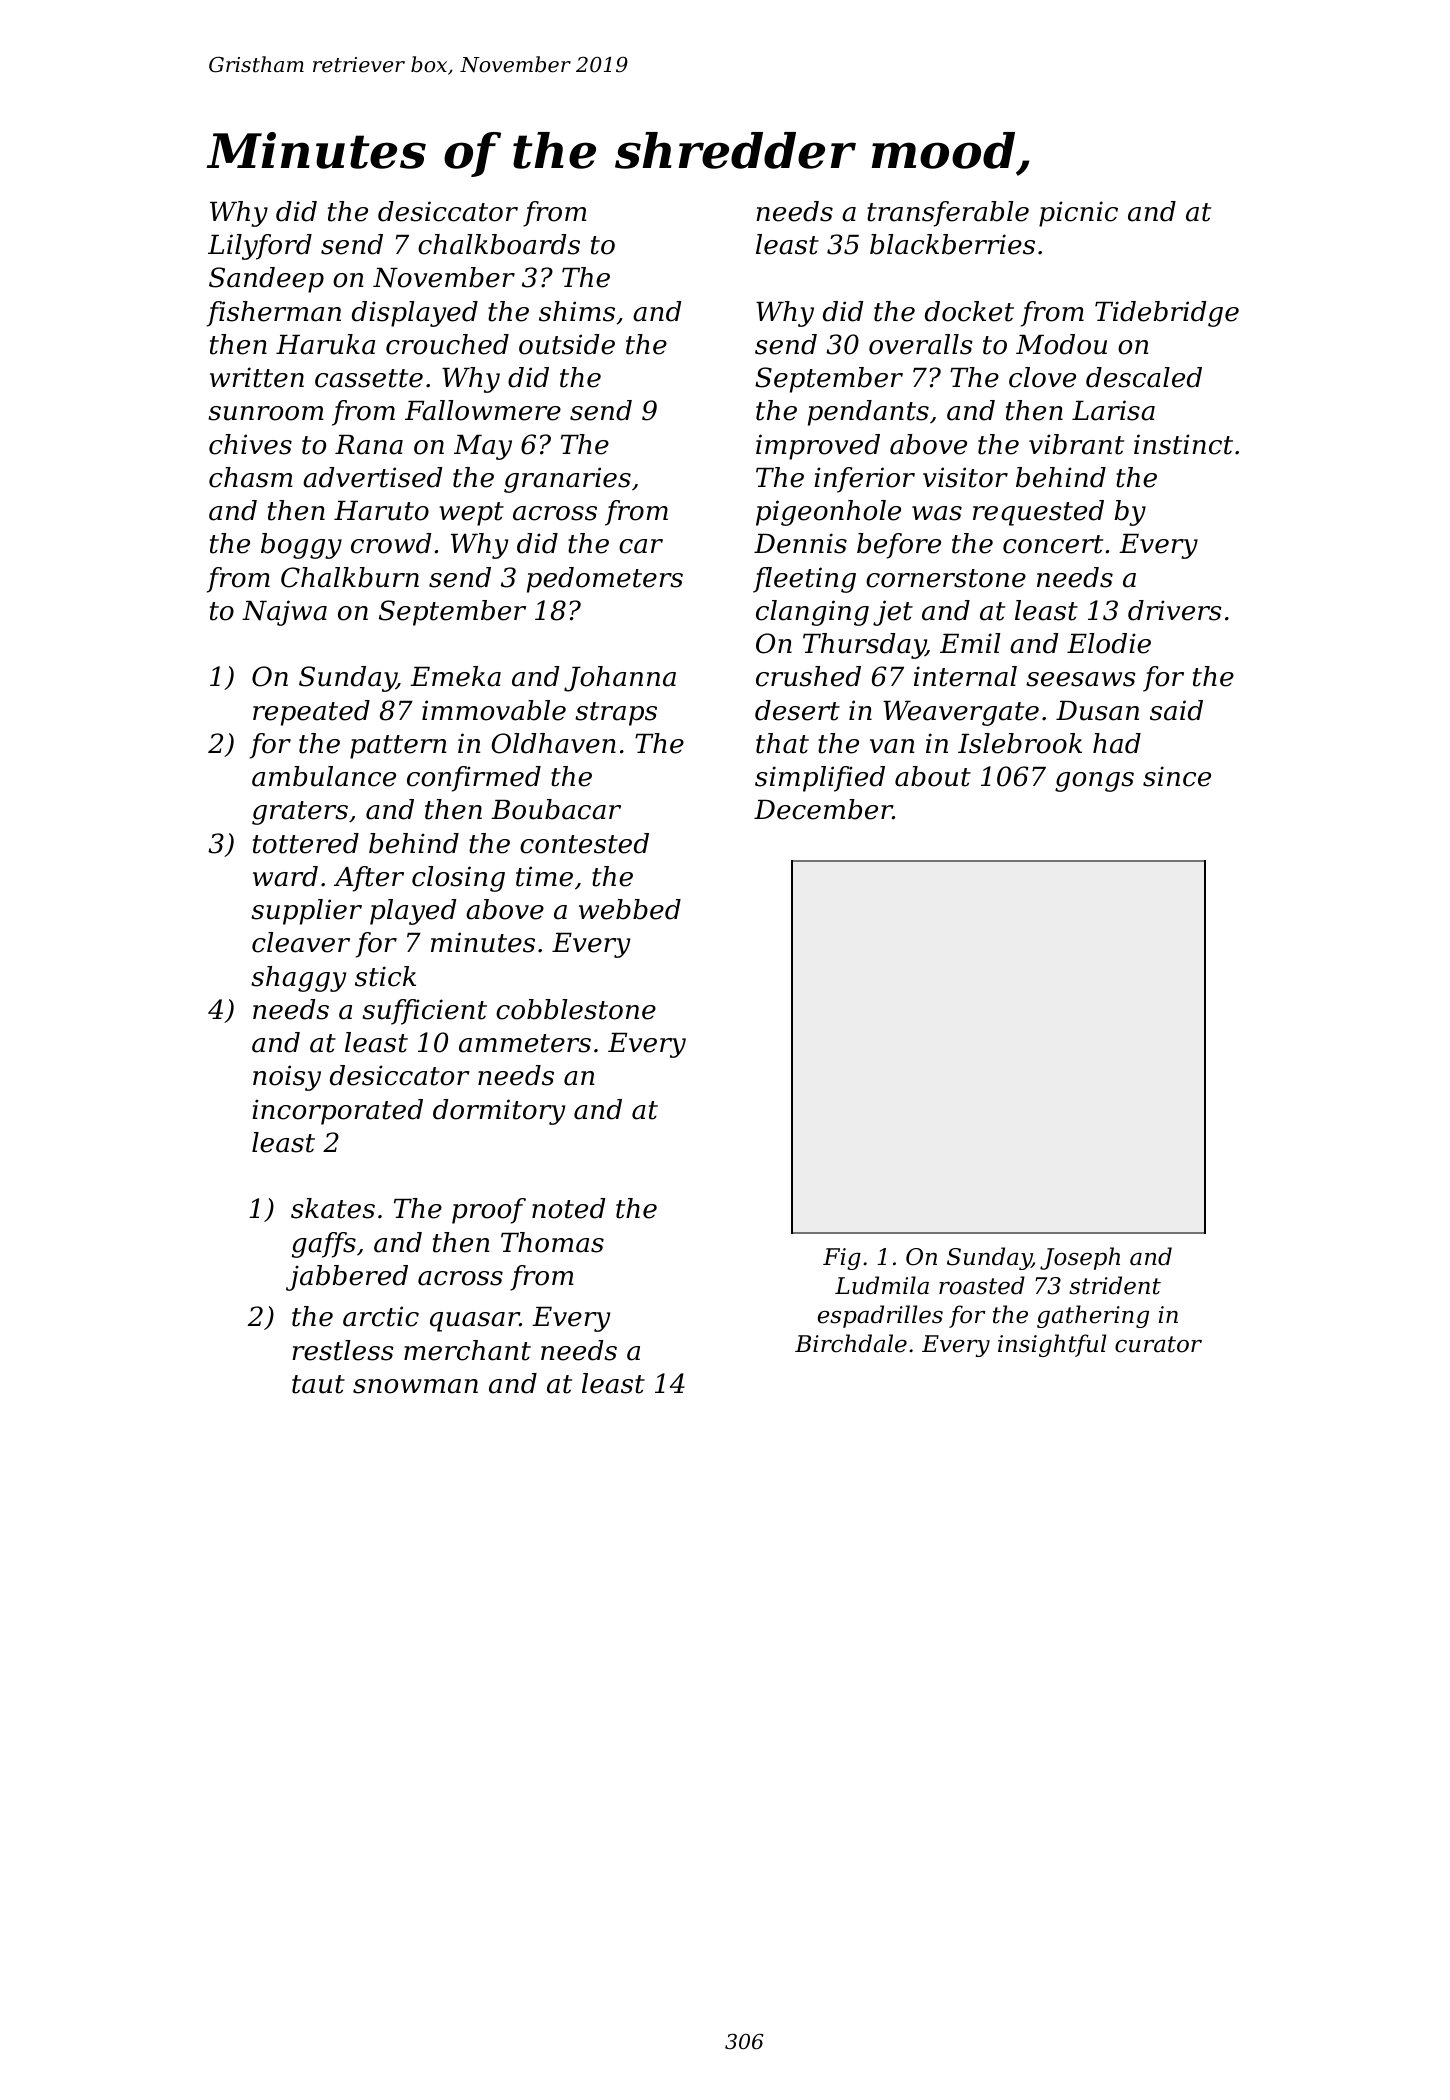 This image has height=2100, width=1450. Describe the element at coordinates (620, 679) in the image. I see `Johanna` at that location.
